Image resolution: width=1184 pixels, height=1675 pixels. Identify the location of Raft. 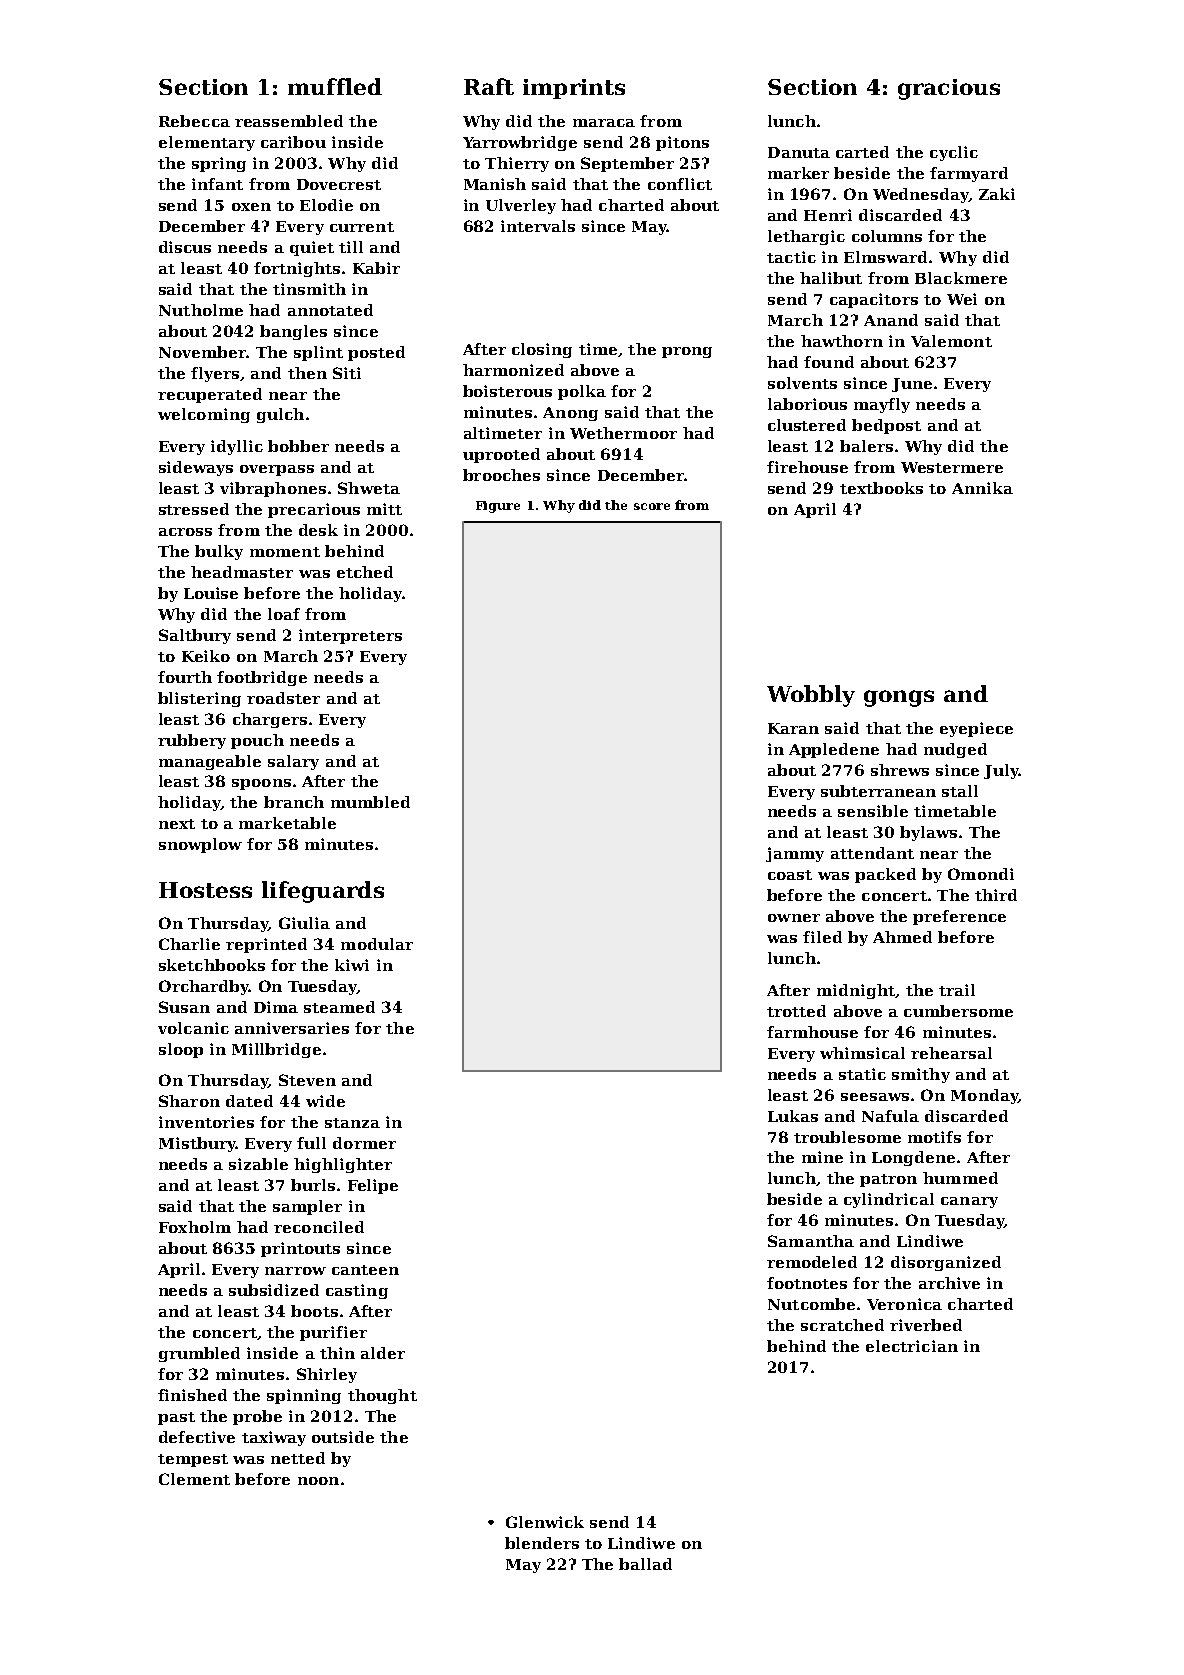
(489, 86).
